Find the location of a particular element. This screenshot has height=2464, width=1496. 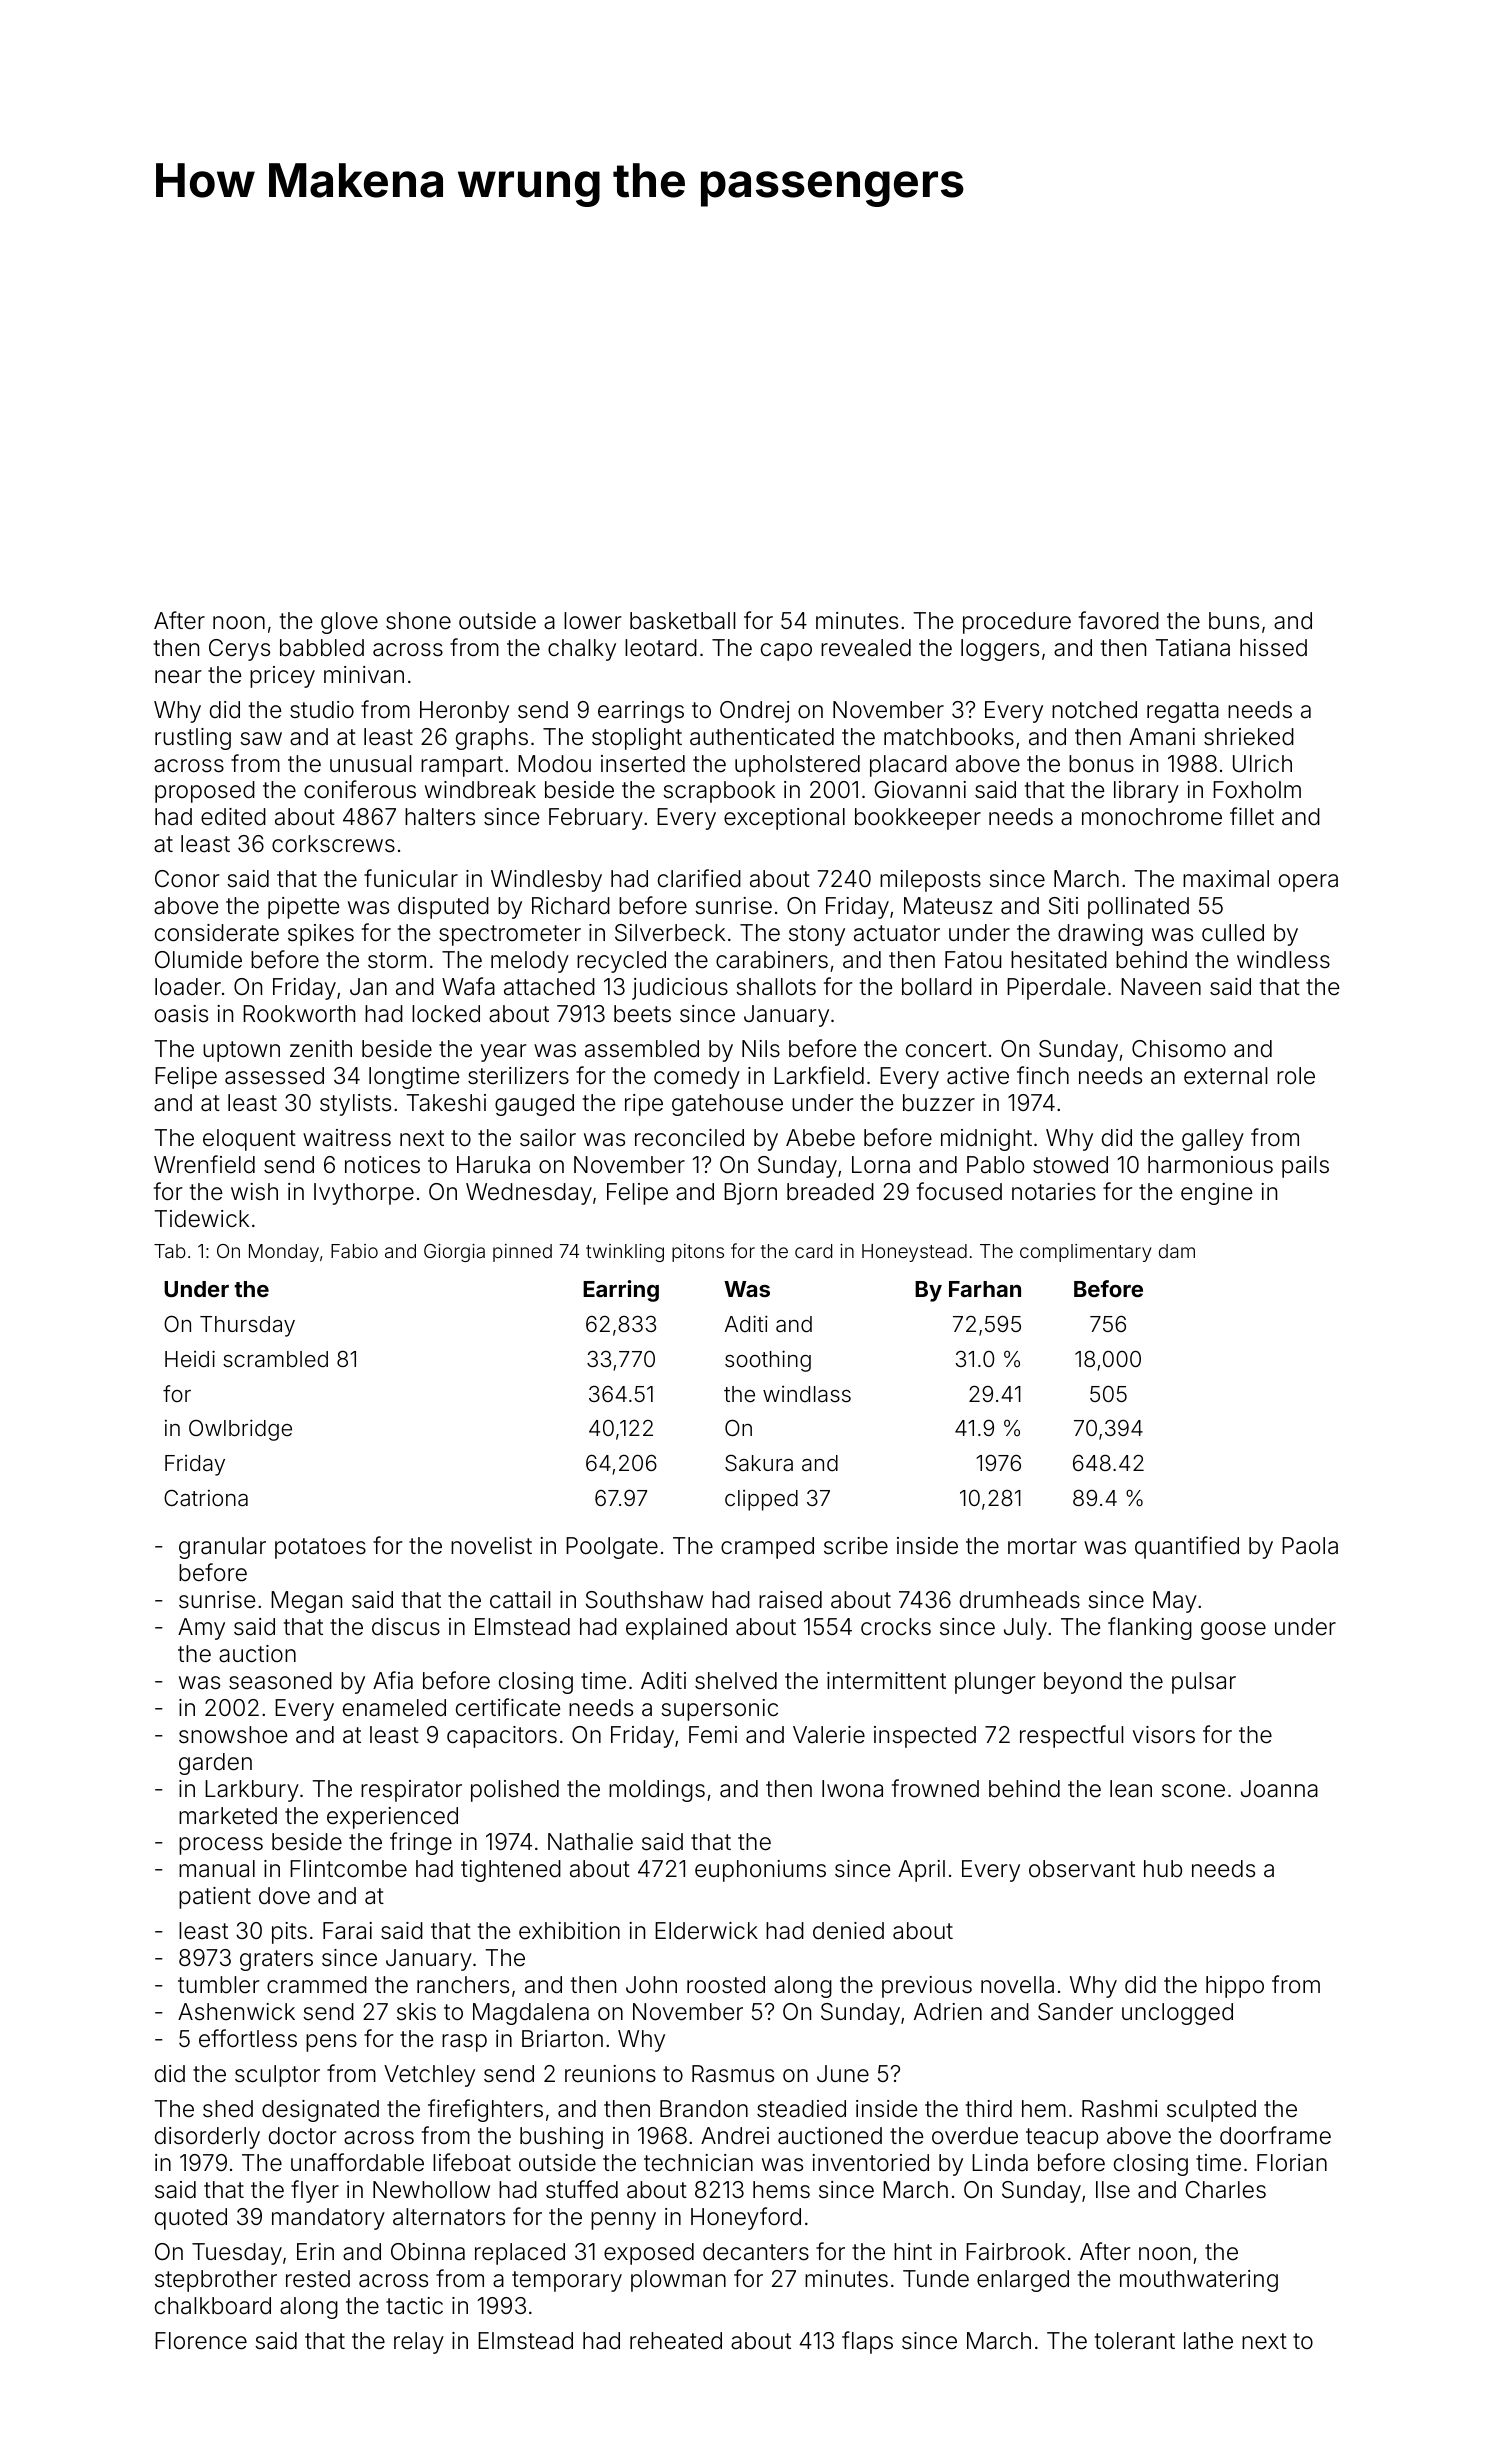

locked is located at coordinates (446, 1014).
